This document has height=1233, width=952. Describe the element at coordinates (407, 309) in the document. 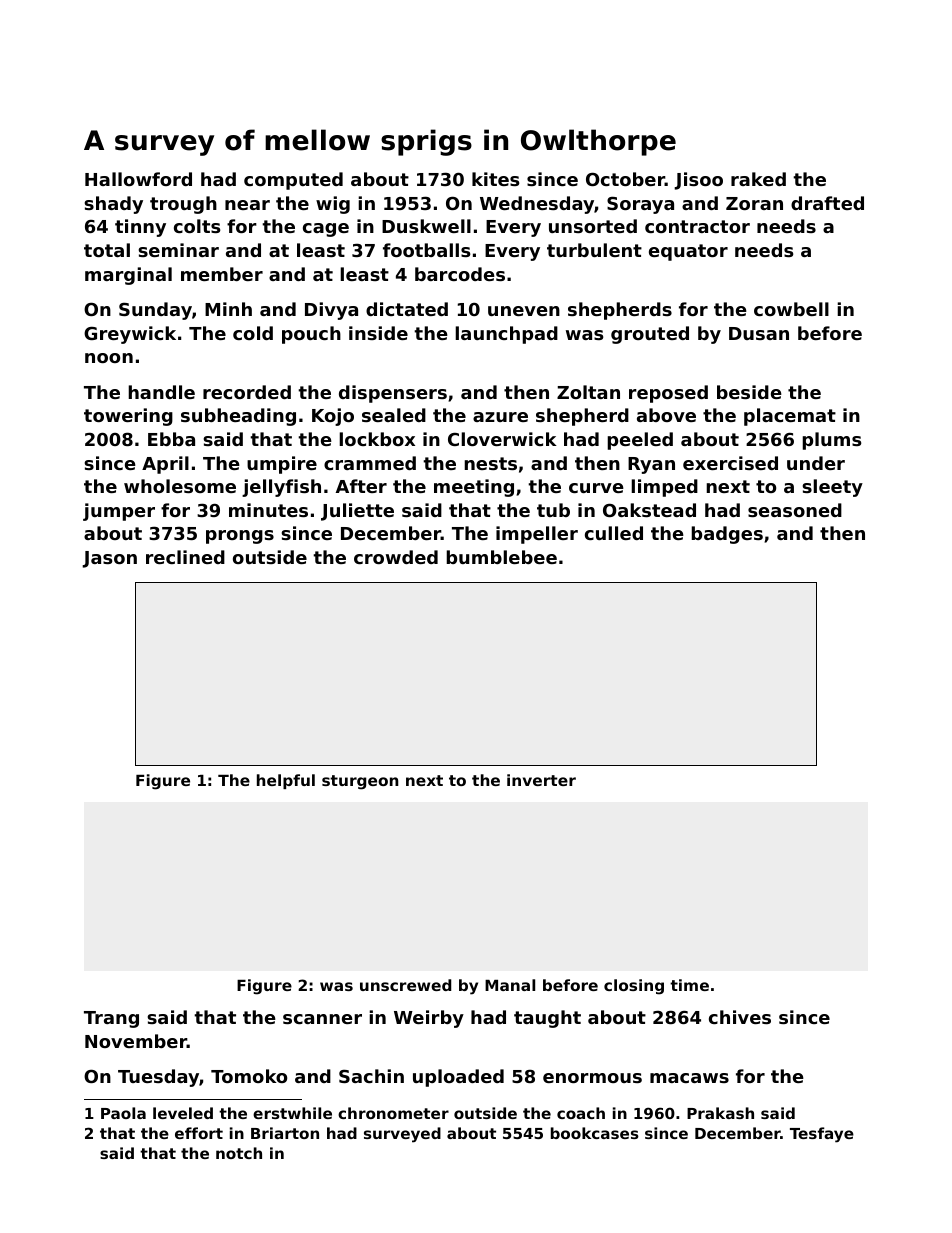

I see `dictated` at that location.
